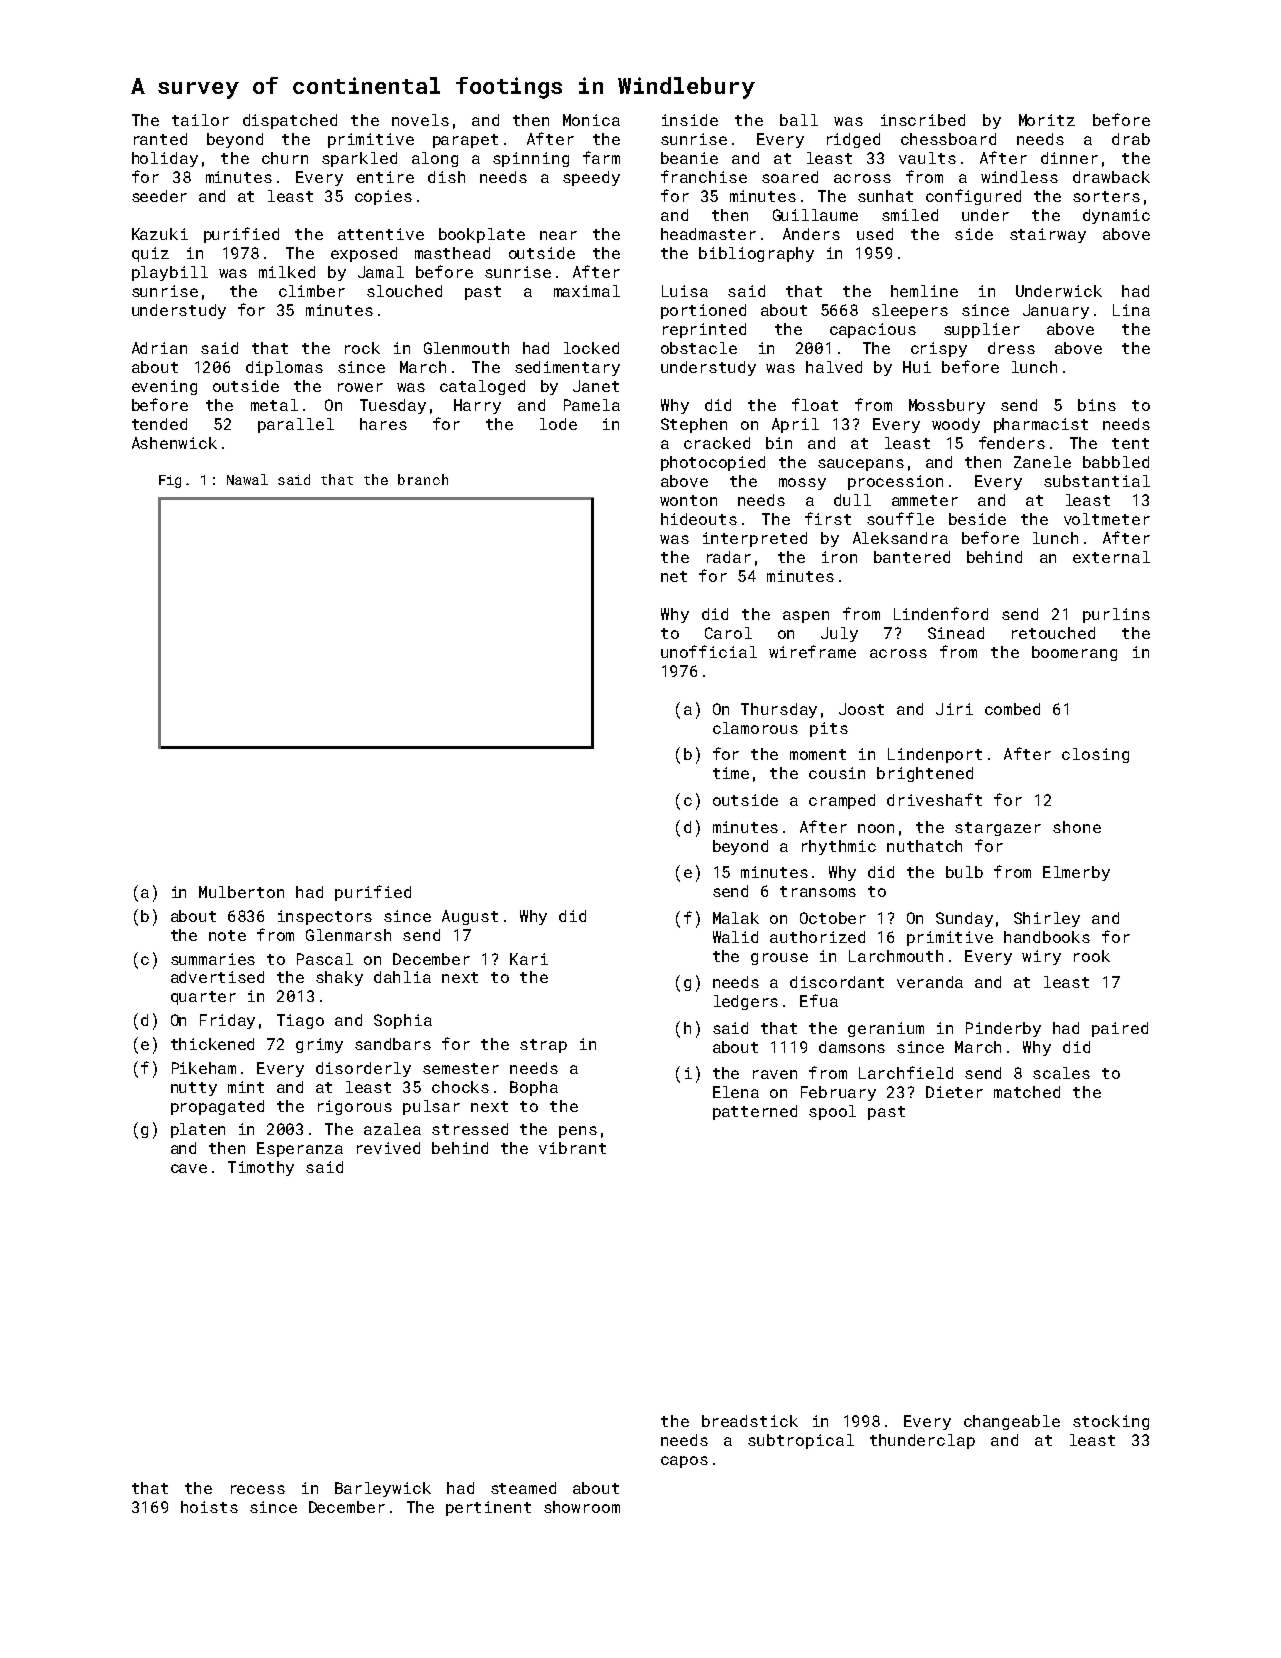 The image size is (1281, 1658). I want to click on Monica, so click(591, 120).
